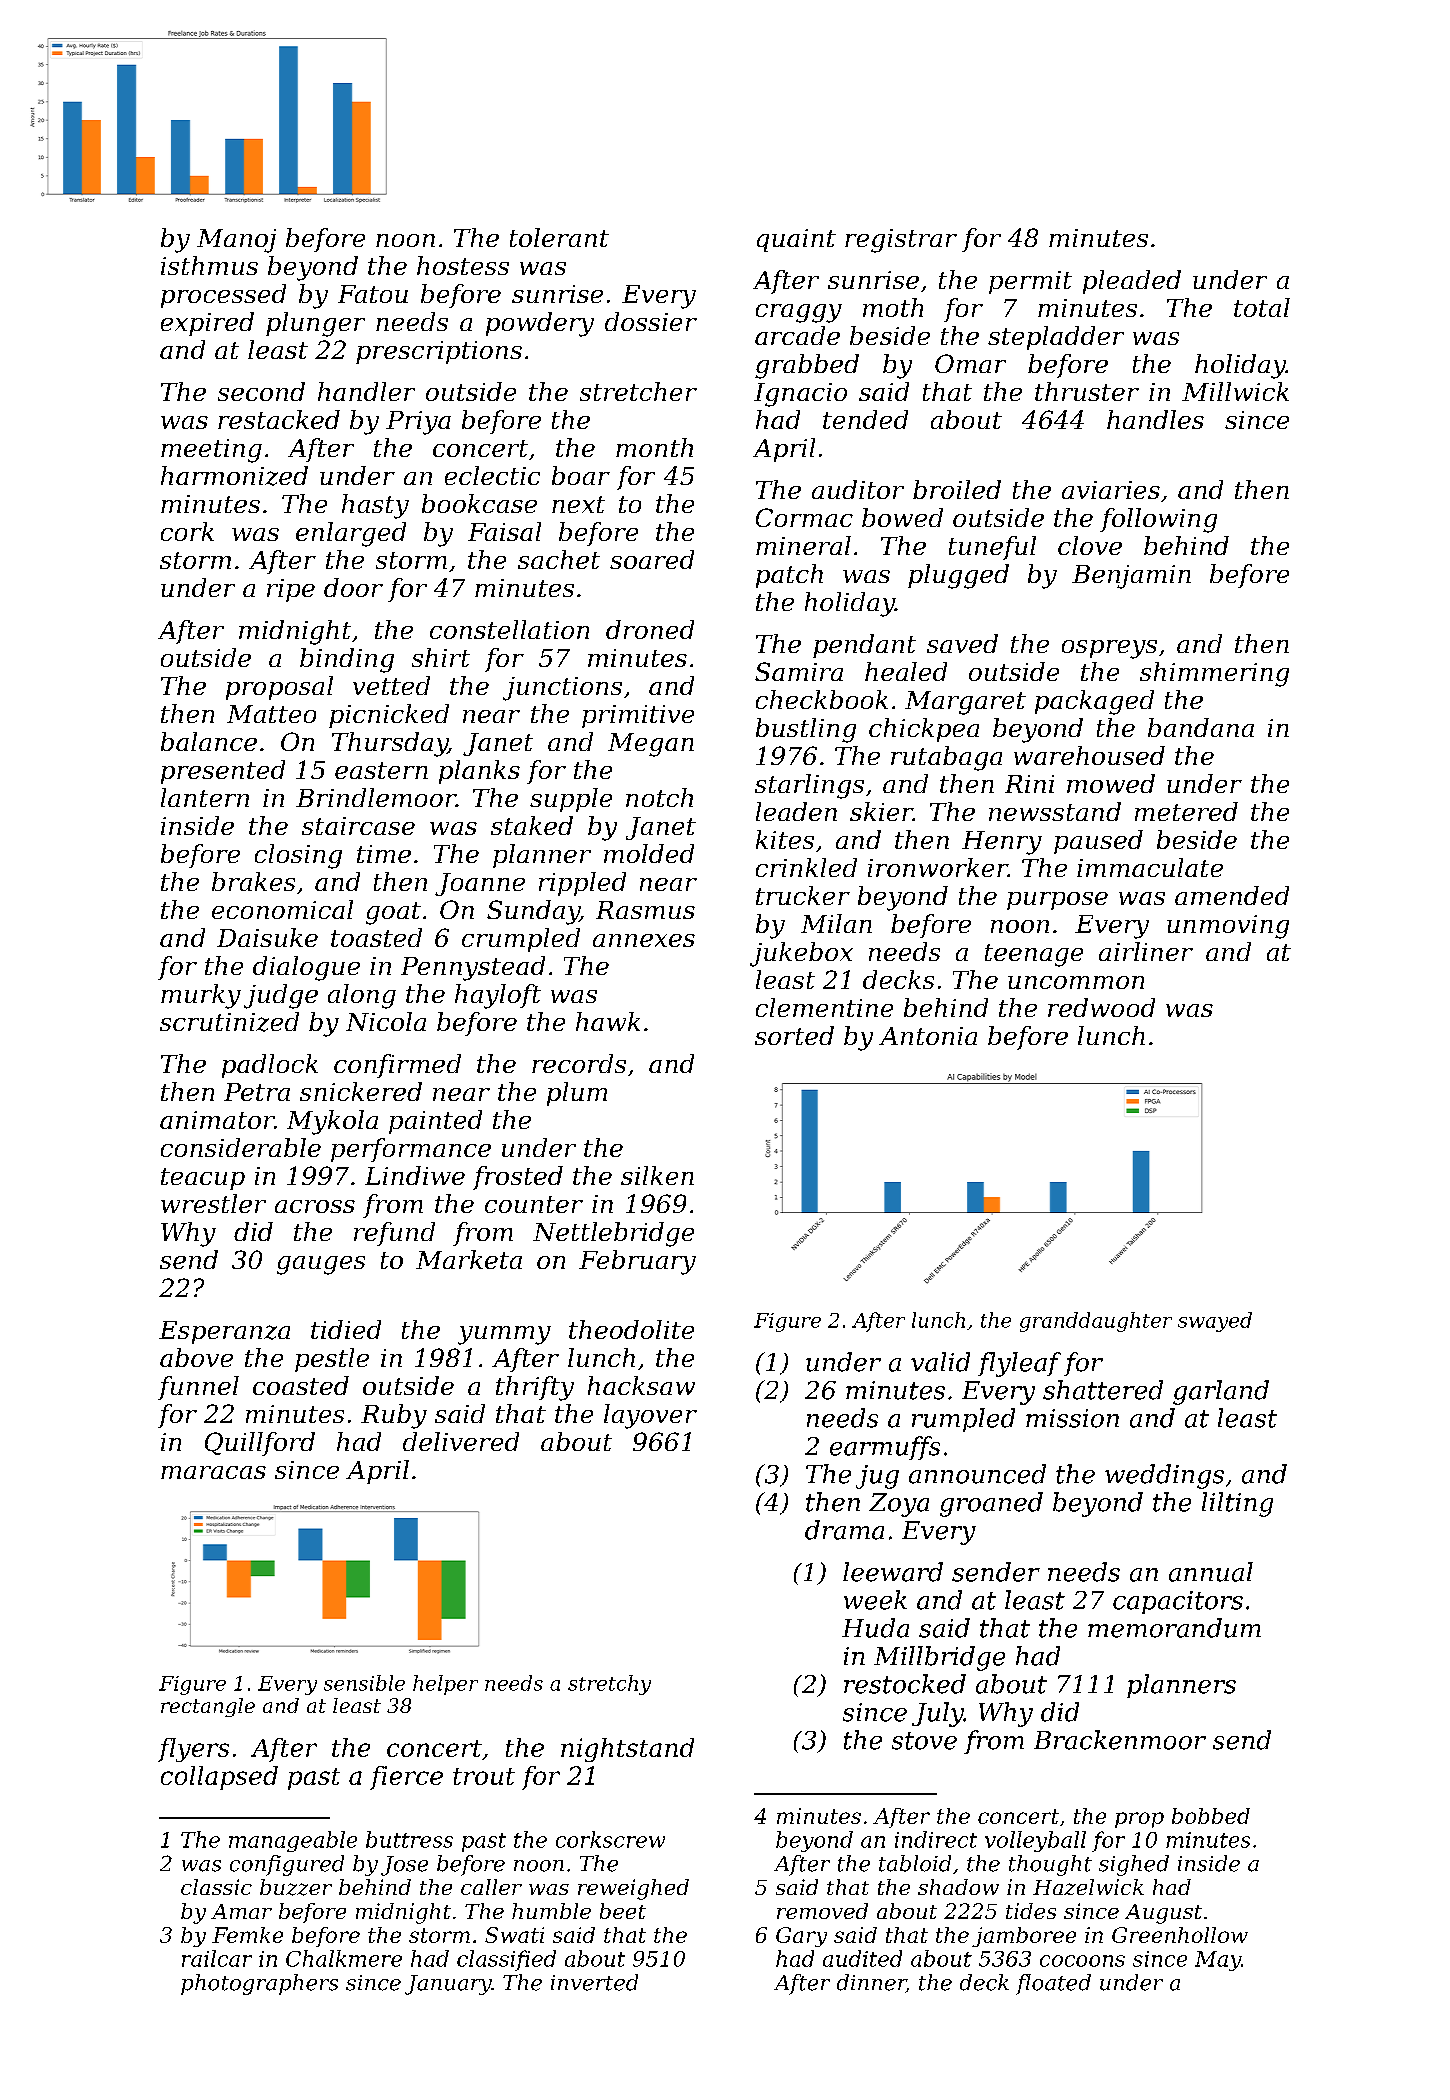 The width and height of the document is (1450, 2100). What do you see at coordinates (631, 1329) in the document?
I see `theodolite` at bounding box center [631, 1329].
